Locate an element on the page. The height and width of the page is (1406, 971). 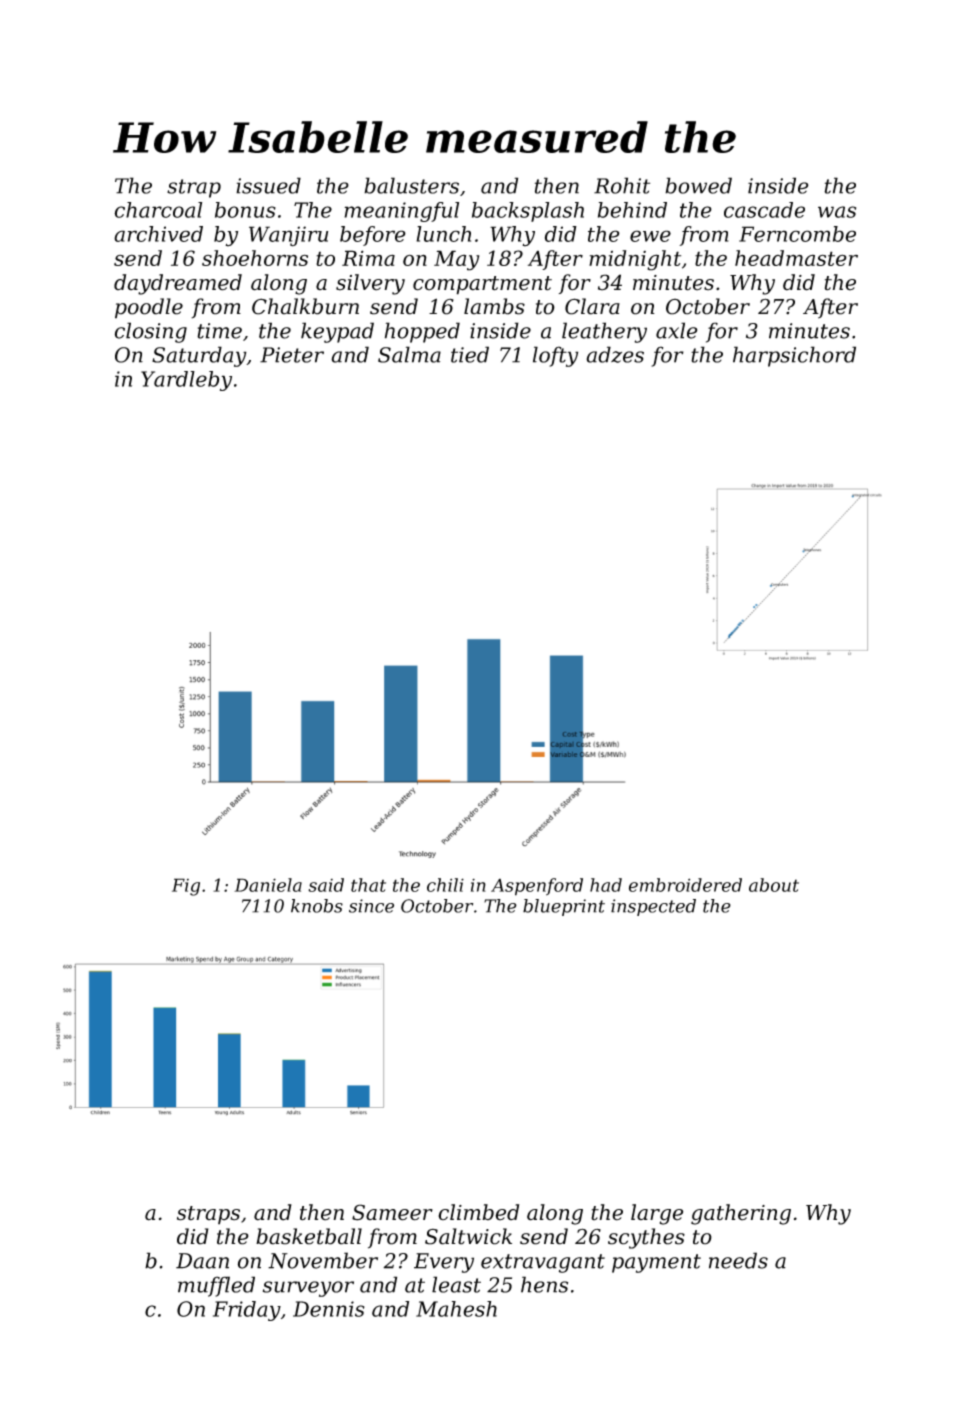
scythes is located at coordinates (646, 1238).
